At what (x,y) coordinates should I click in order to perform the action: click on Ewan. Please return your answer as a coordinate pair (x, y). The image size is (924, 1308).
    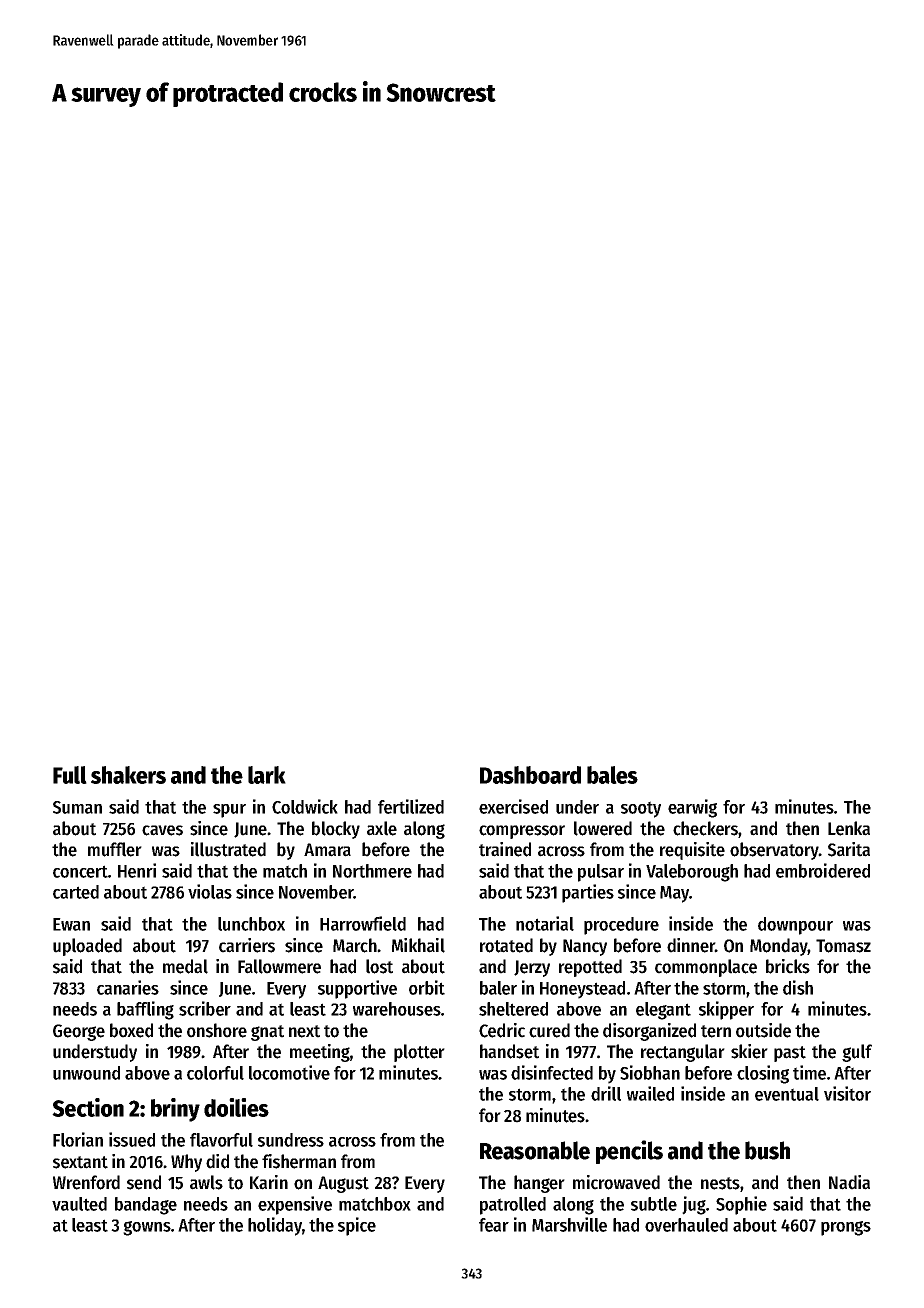
    Looking at the image, I should click on (71, 924).
